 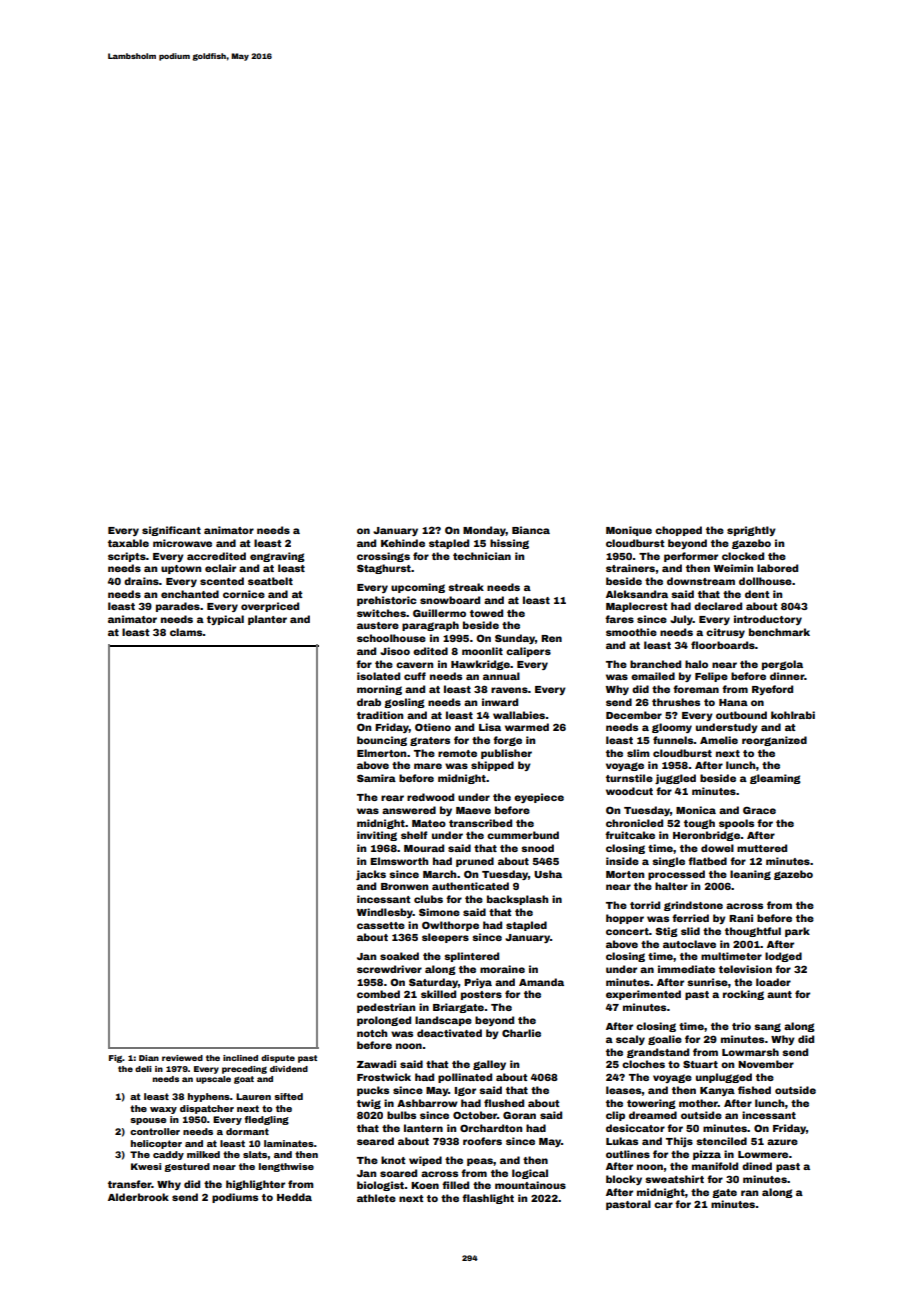 I want to click on planter, so click(x=267, y=620).
